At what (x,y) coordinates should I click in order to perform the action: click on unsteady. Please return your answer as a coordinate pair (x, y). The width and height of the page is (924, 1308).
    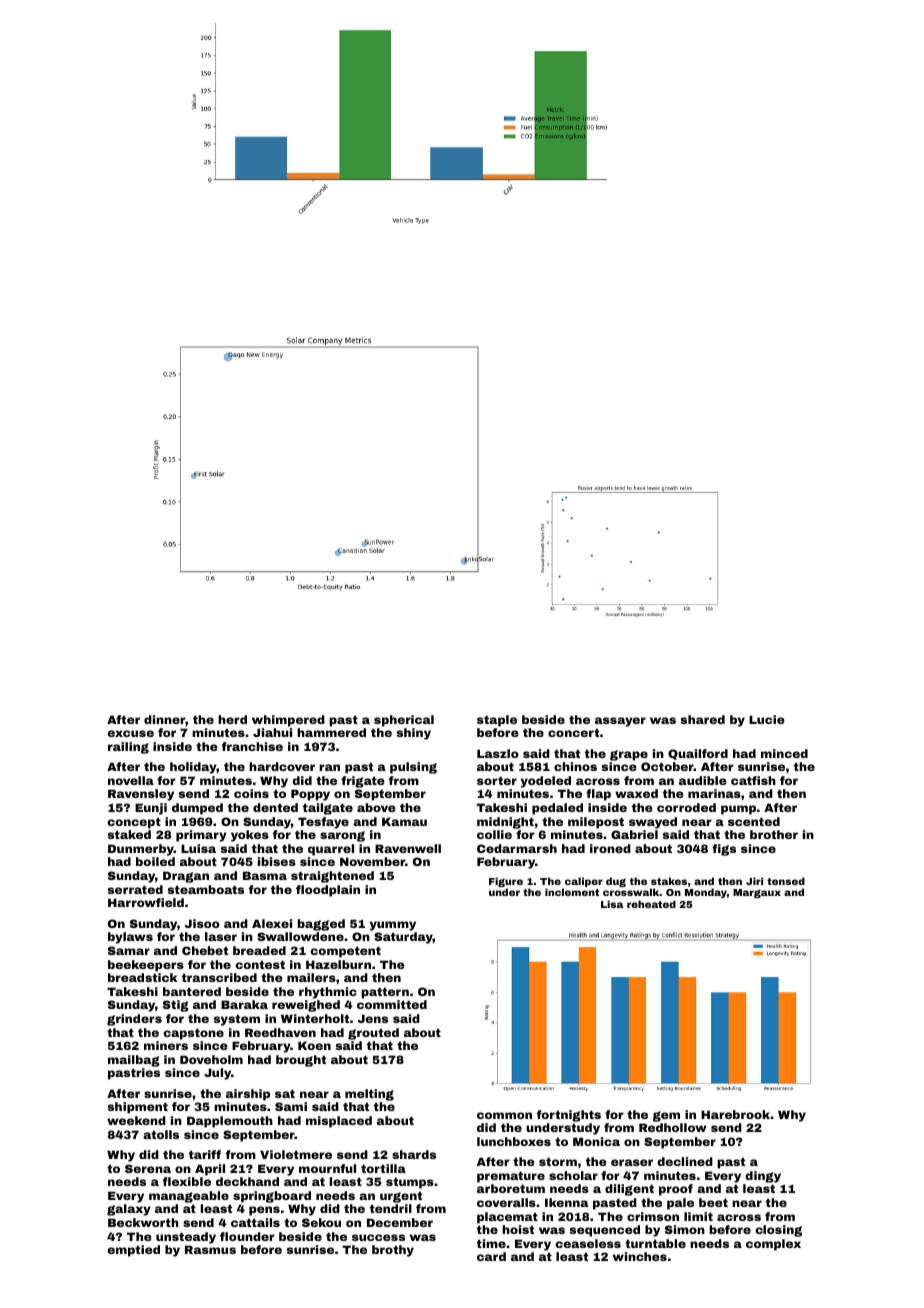
    Looking at the image, I should click on (186, 1238).
